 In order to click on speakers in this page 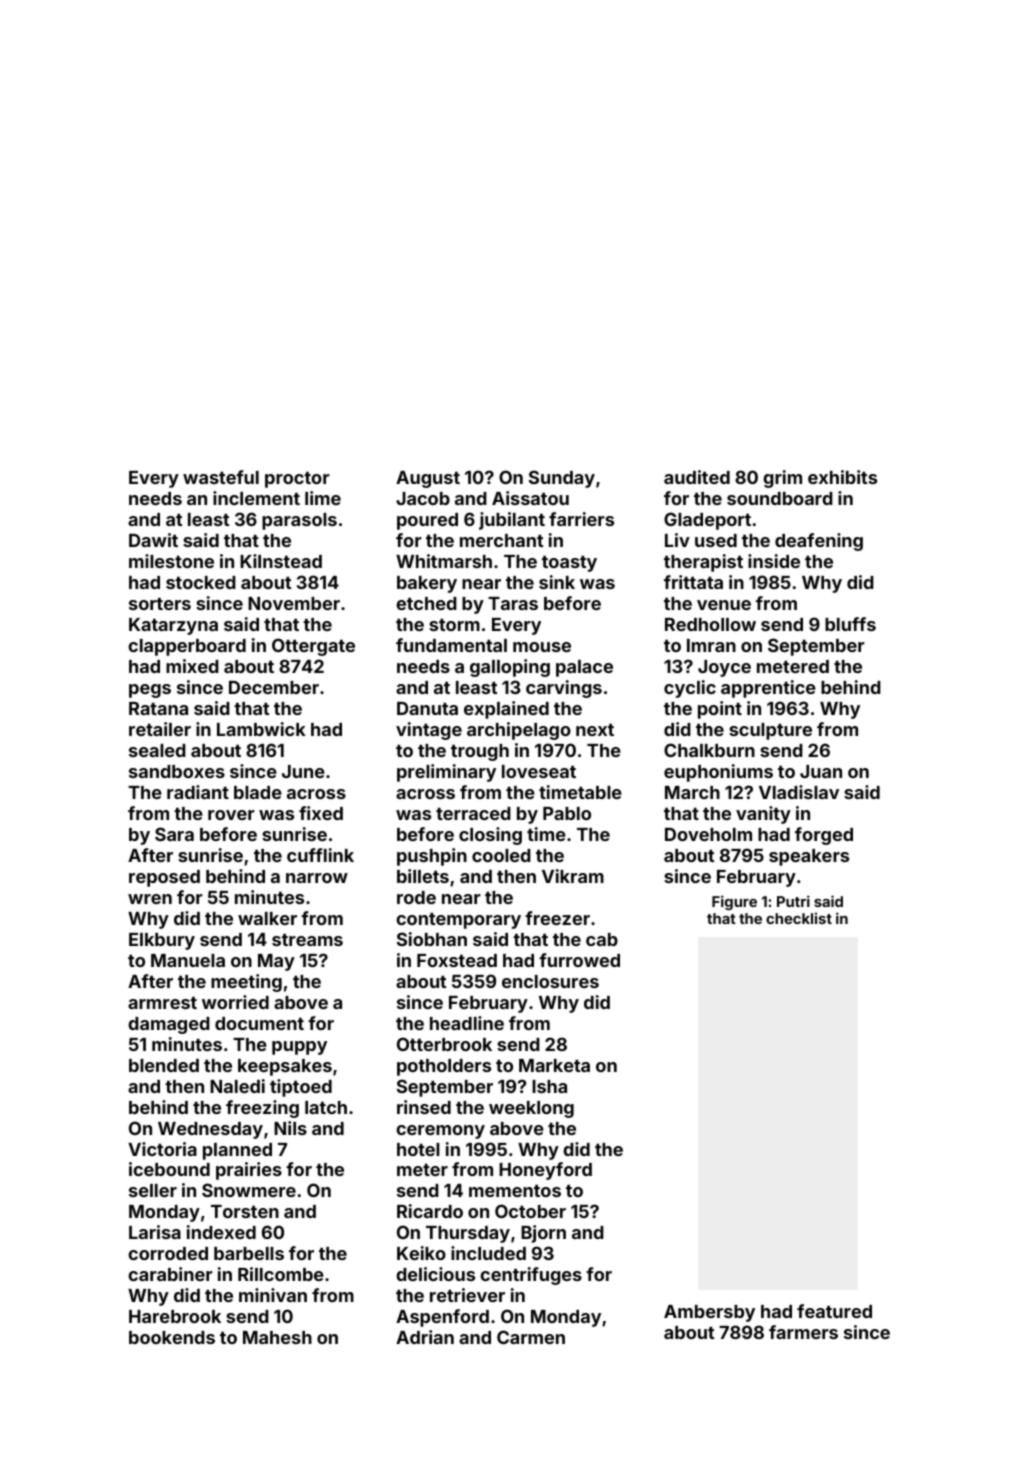, I will do `click(809, 857)`.
